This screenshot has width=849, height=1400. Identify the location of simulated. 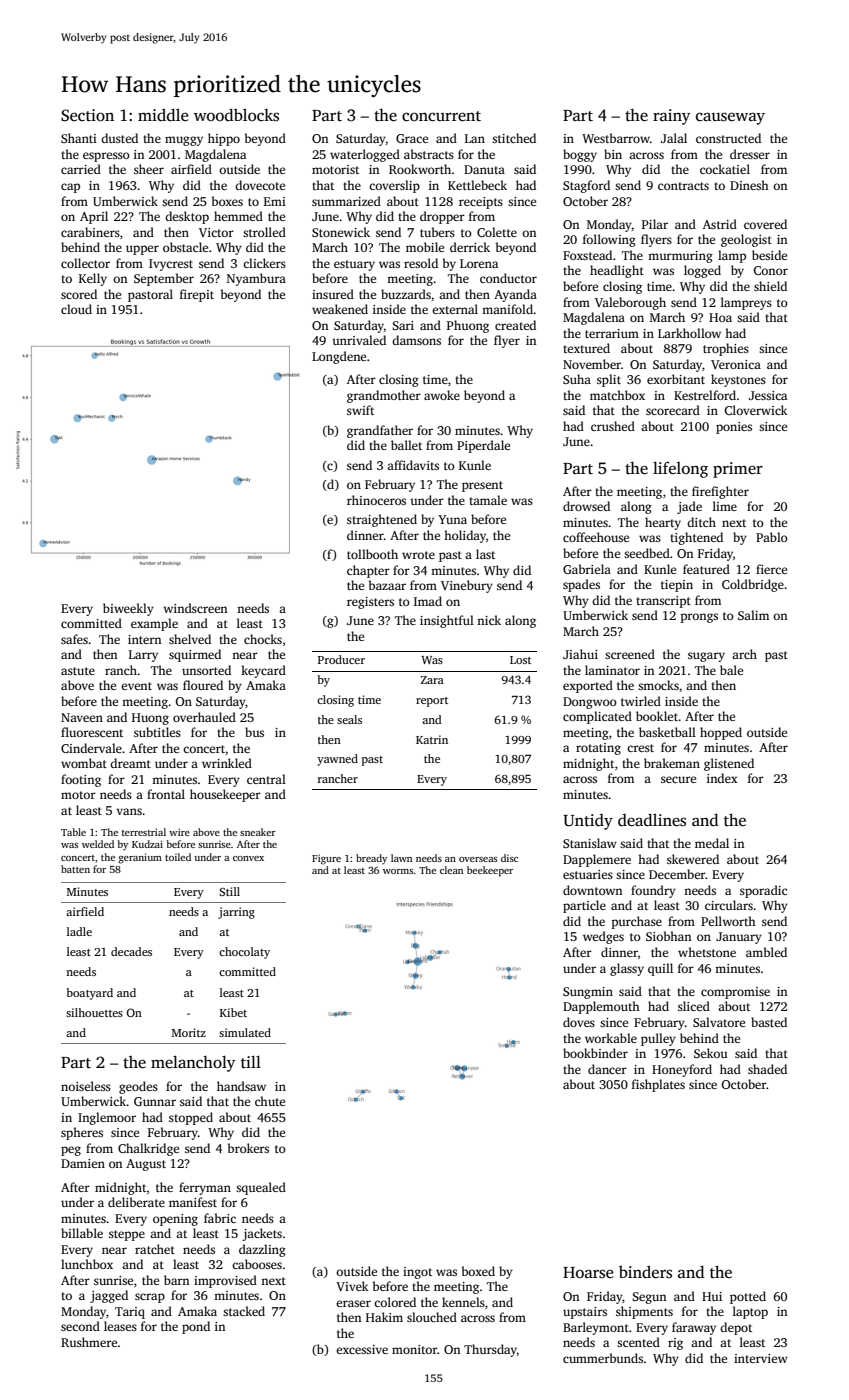
(245, 1032).
